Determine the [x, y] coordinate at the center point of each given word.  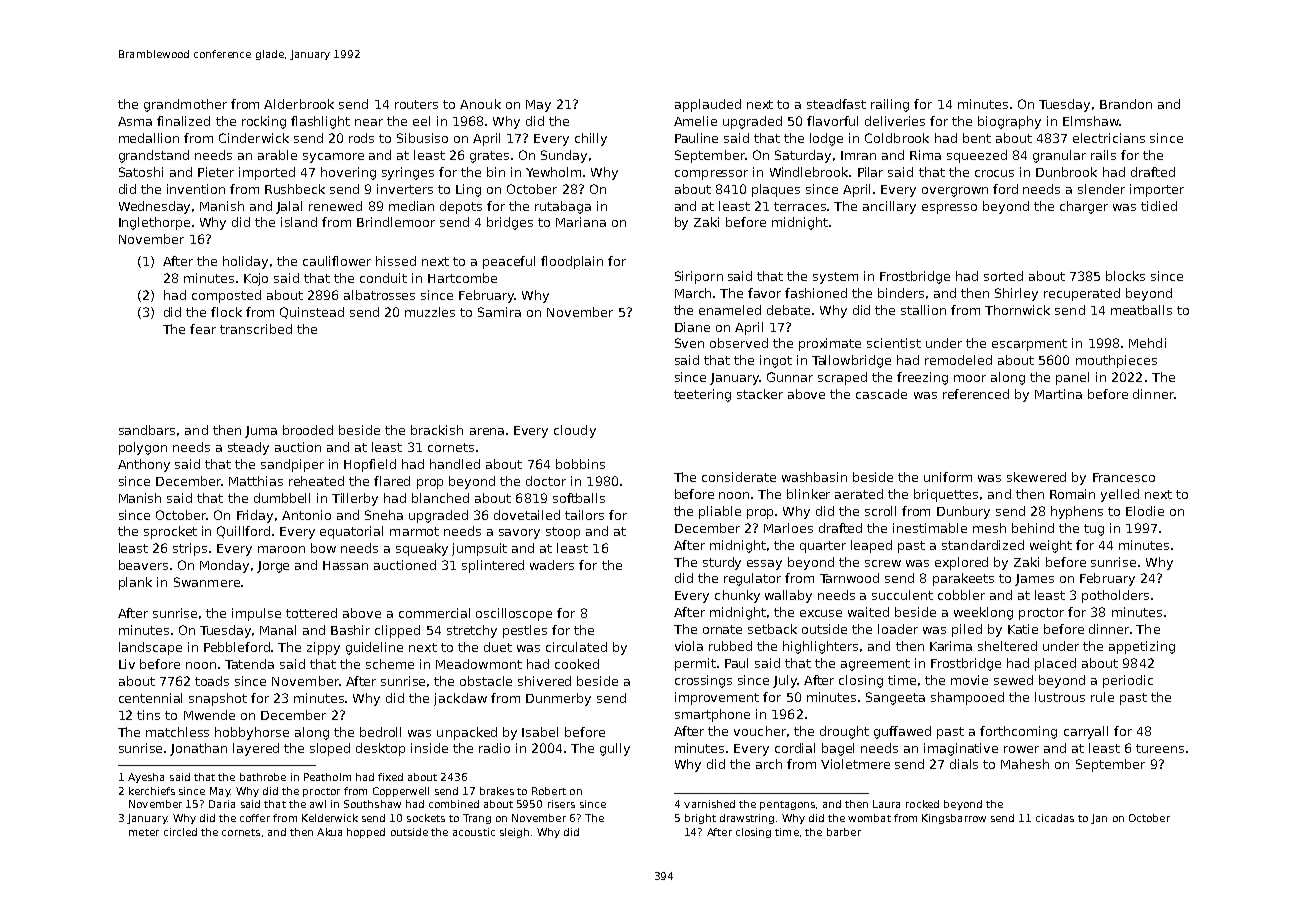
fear [203, 329]
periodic [1128, 681]
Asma [135, 121]
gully [615, 749]
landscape [150, 648]
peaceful [509, 262]
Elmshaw [1091, 121]
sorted [1003, 276]
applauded [708, 105]
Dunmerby [558, 699]
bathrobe [263, 777]
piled [967, 630]
